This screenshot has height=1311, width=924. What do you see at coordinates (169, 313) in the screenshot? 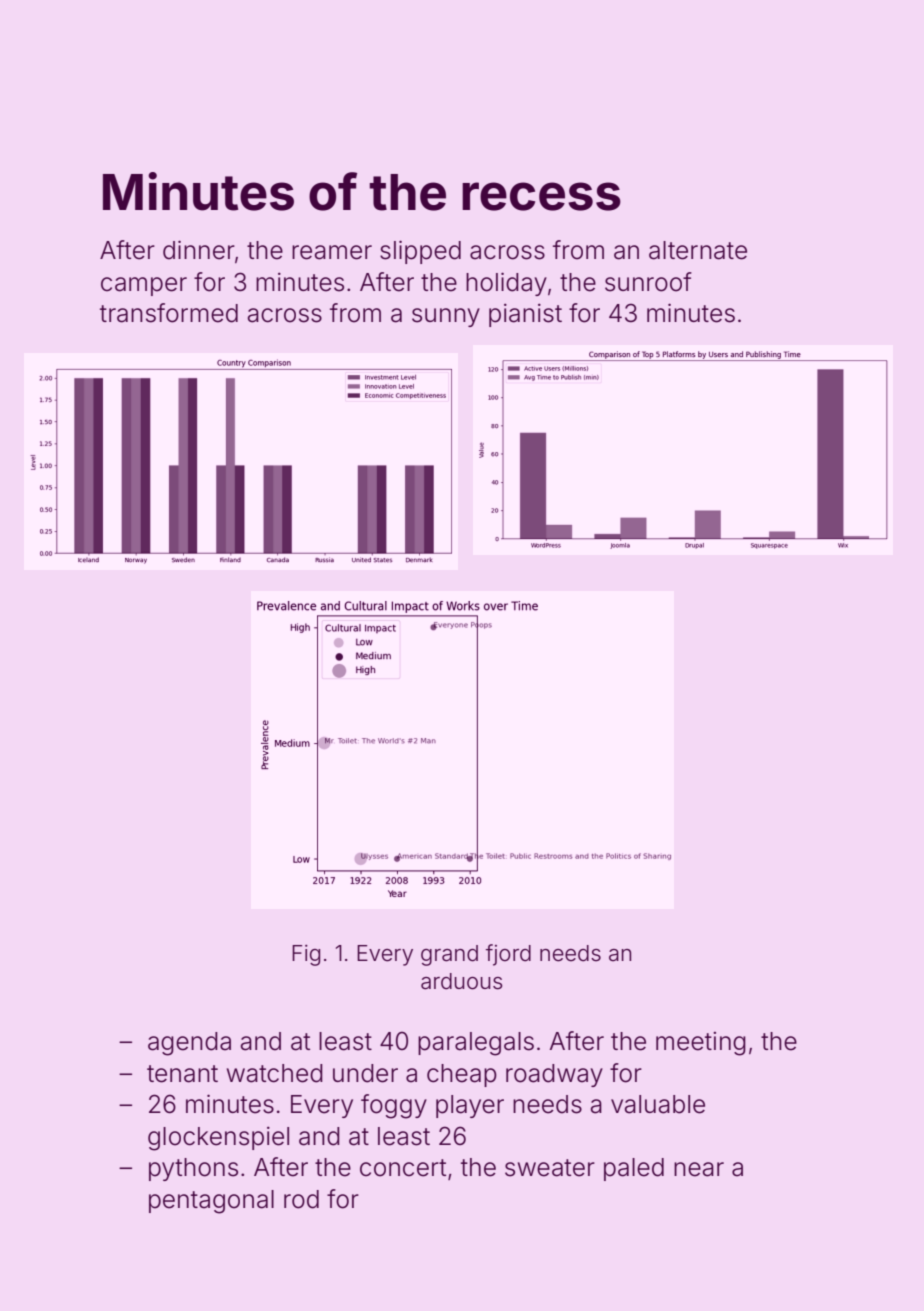
I see `transformed` at bounding box center [169, 313].
